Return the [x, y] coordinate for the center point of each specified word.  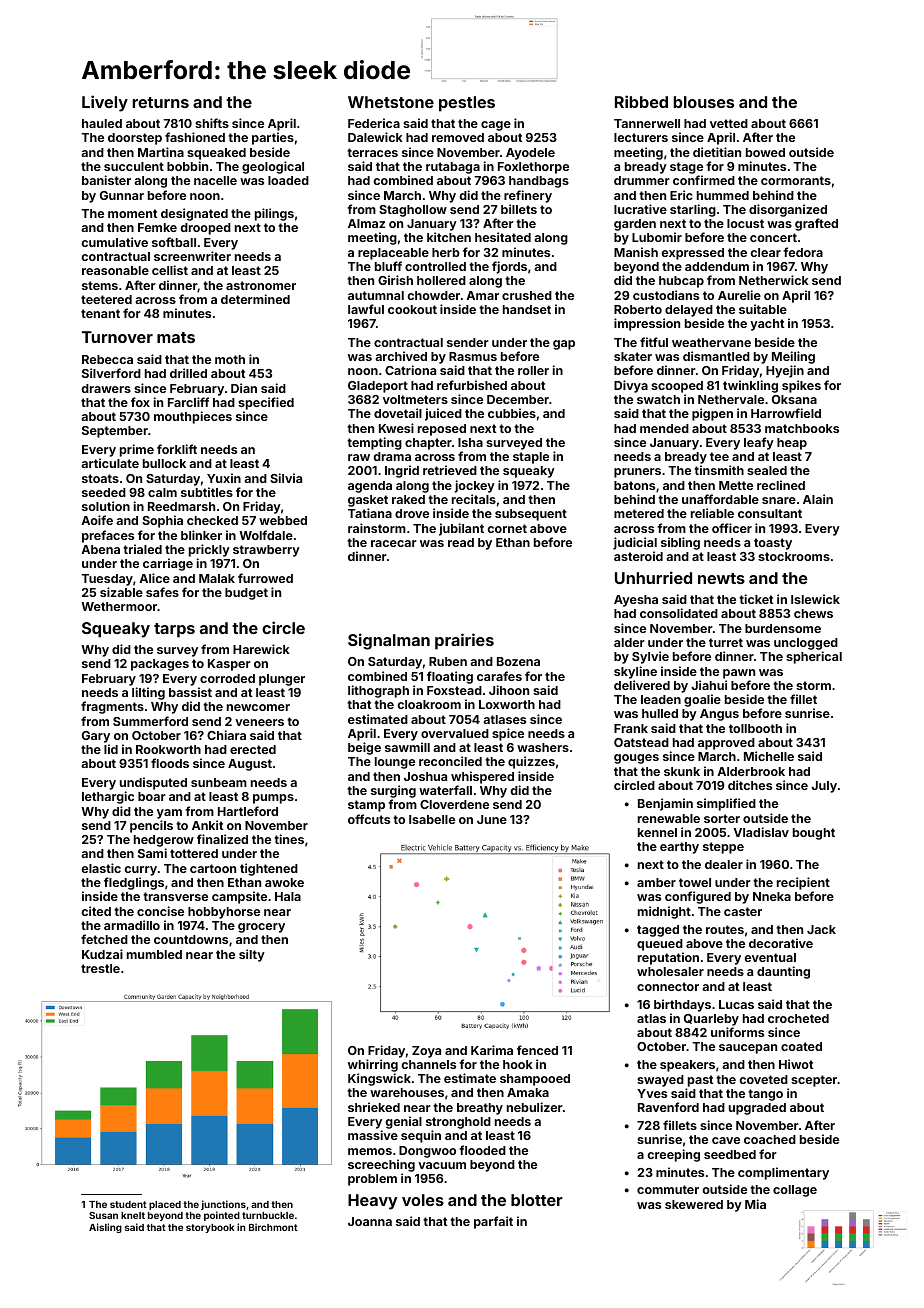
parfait [493, 1222]
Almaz [366, 223]
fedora [803, 252]
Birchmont [273, 1227]
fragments [112, 707]
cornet [507, 528]
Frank [631, 728]
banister [106, 180]
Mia [755, 1204]
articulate [110, 463]
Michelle [769, 756]
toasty [773, 544]
